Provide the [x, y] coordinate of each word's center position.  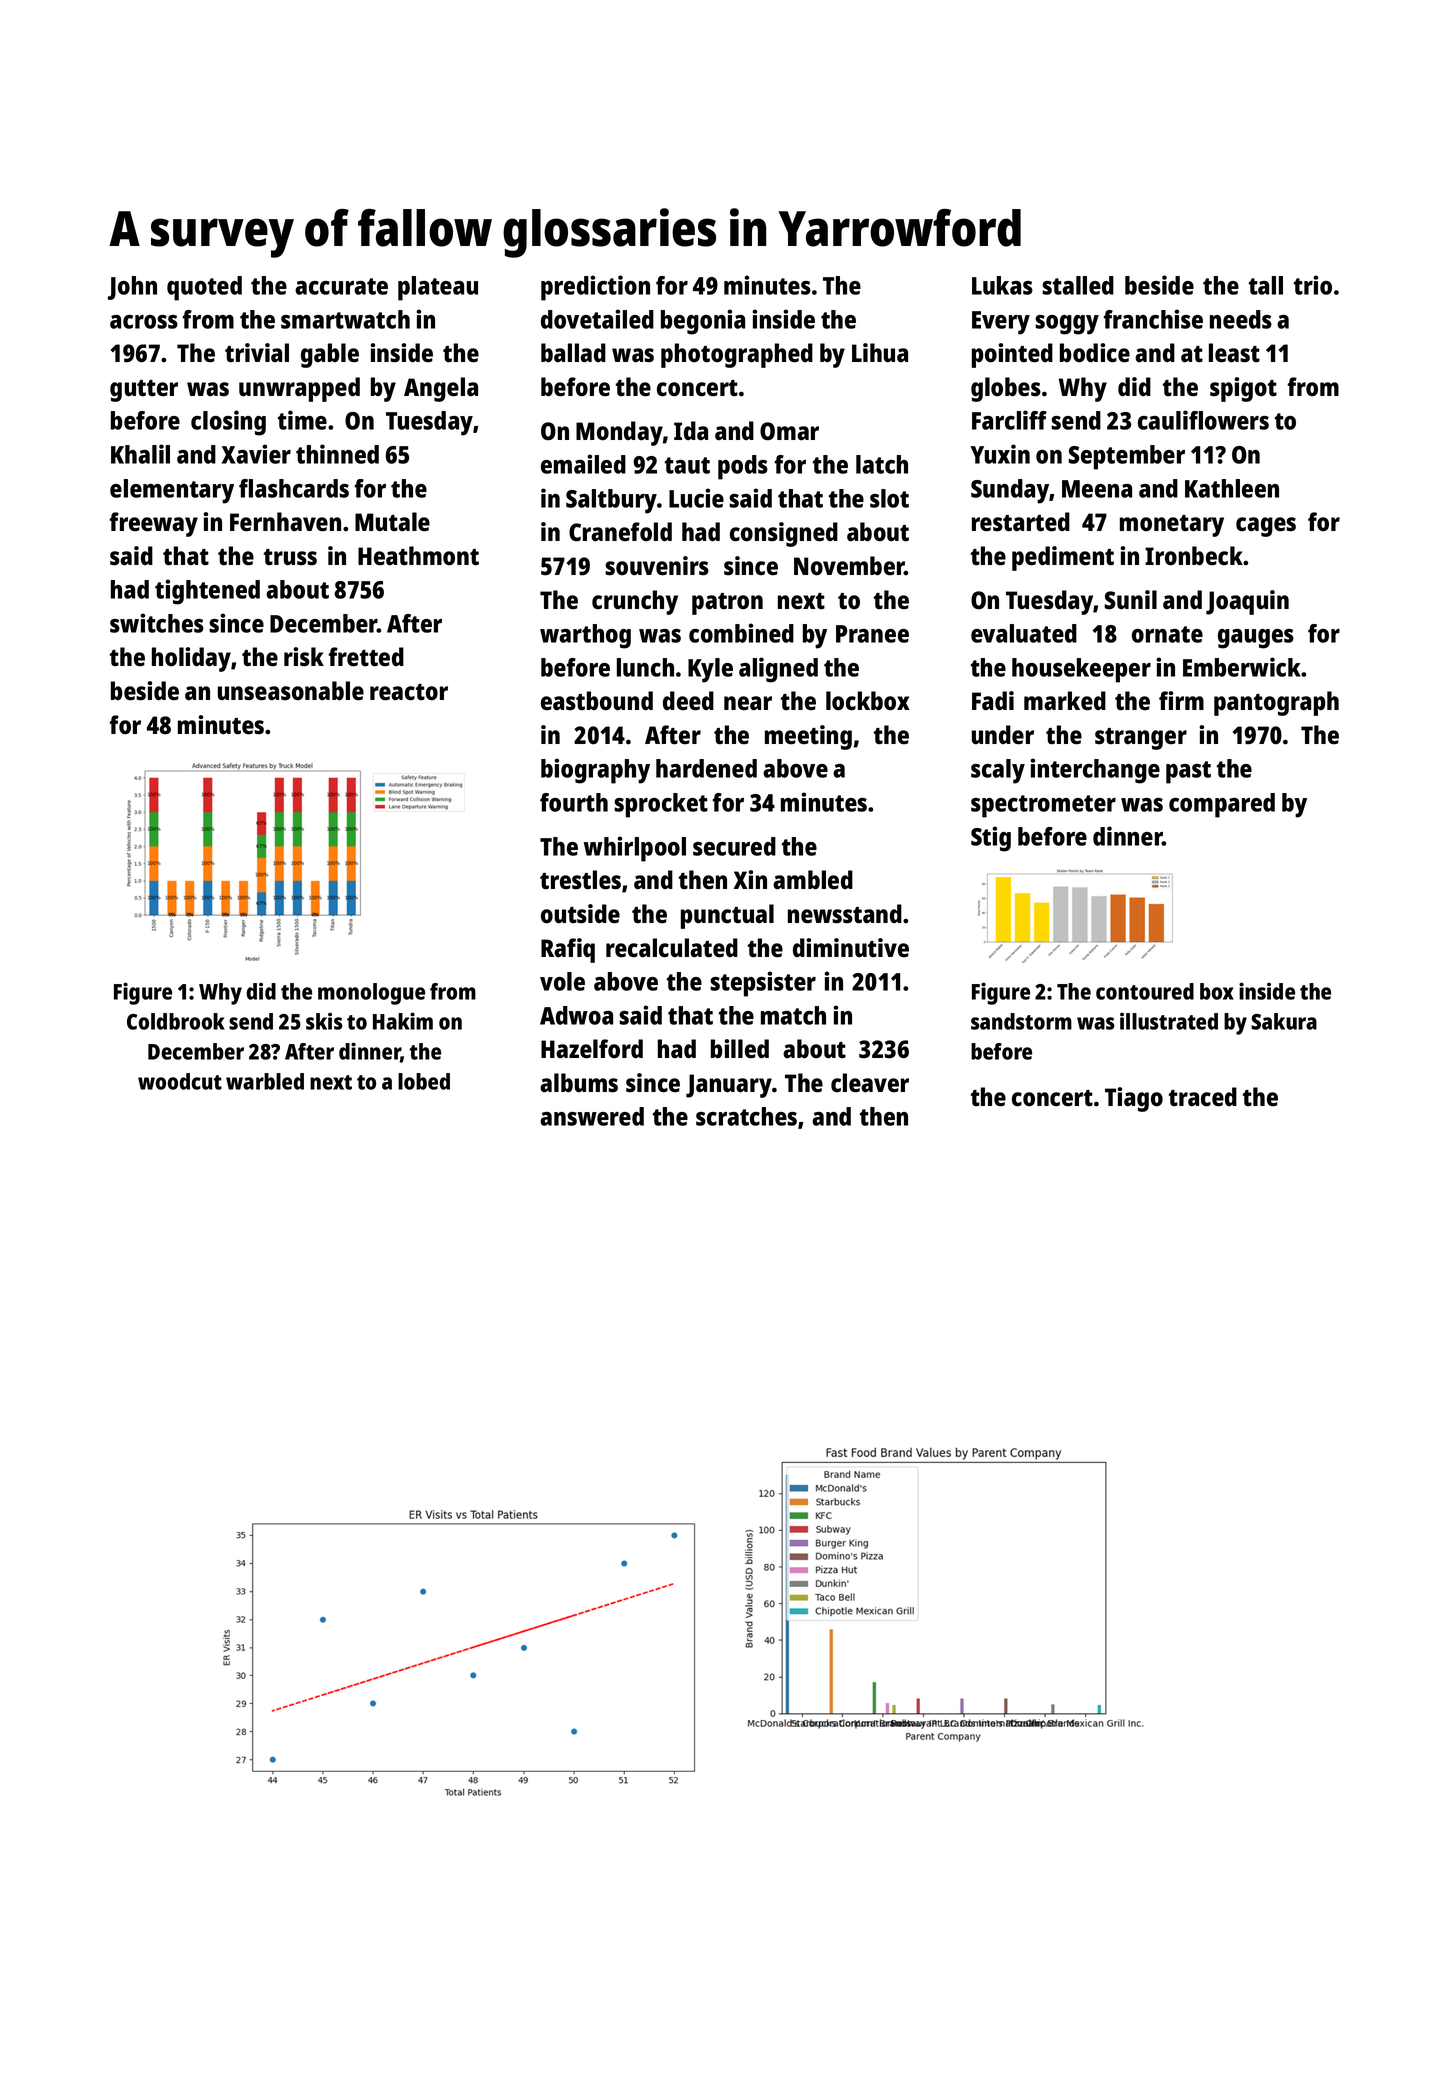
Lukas [1002, 285]
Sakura [1284, 1021]
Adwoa [576, 1015]
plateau [438, 288]
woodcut [180, 1081]
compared [1222, 805]
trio [1313, 285]
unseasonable [291, 691]
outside [580, 914]
